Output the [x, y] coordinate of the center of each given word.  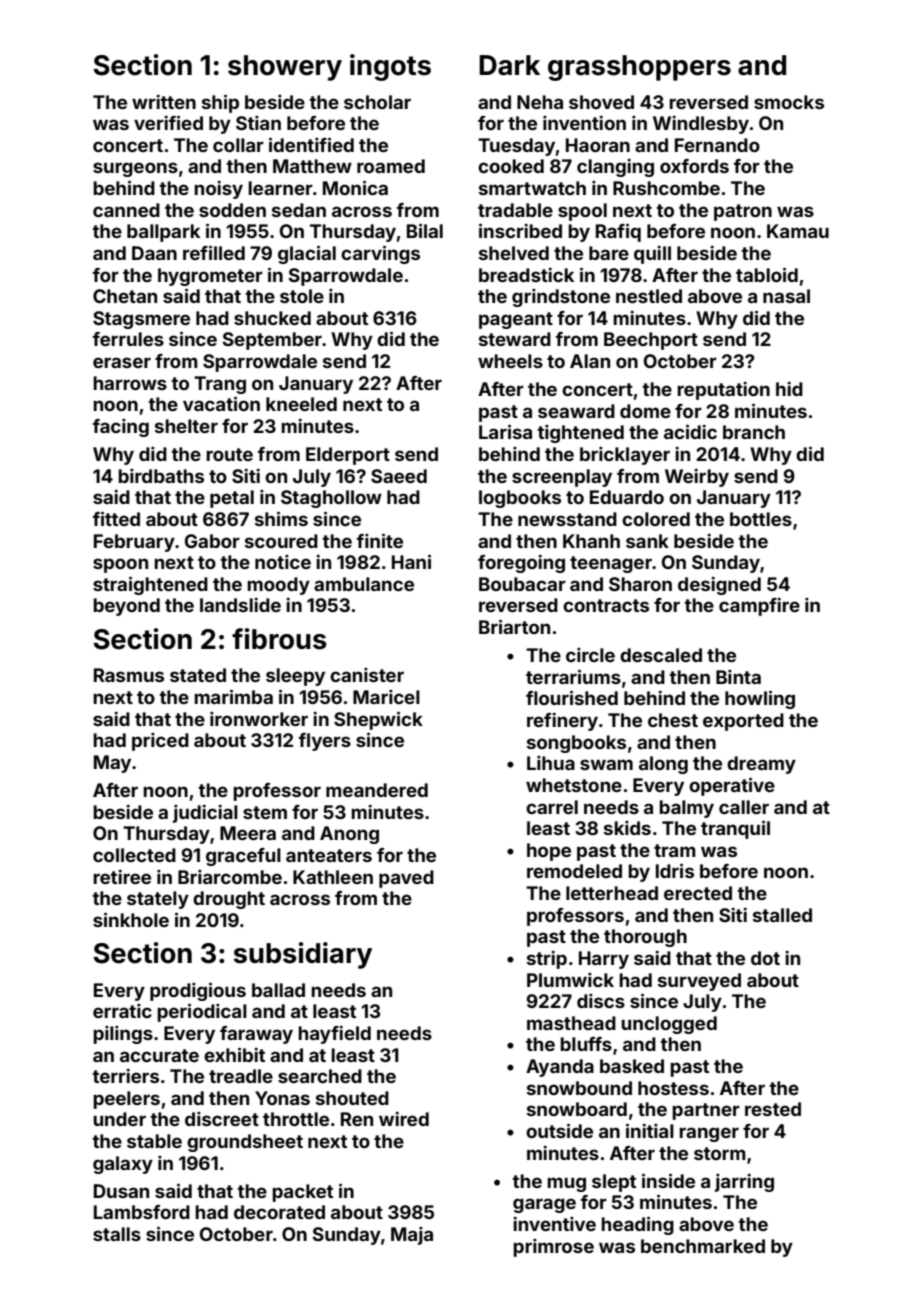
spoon [120, 565]
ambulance [364, 584]
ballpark [163, 233]
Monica [355, 187]
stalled [782, 915]
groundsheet [245, 1143]
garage [544, 1205]
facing [121, 428]
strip [547, 960]
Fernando [717, 145]
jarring [744, 1183]
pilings [123, 1035]
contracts [606, 605]
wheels [510, 361]
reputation [723, 391]
